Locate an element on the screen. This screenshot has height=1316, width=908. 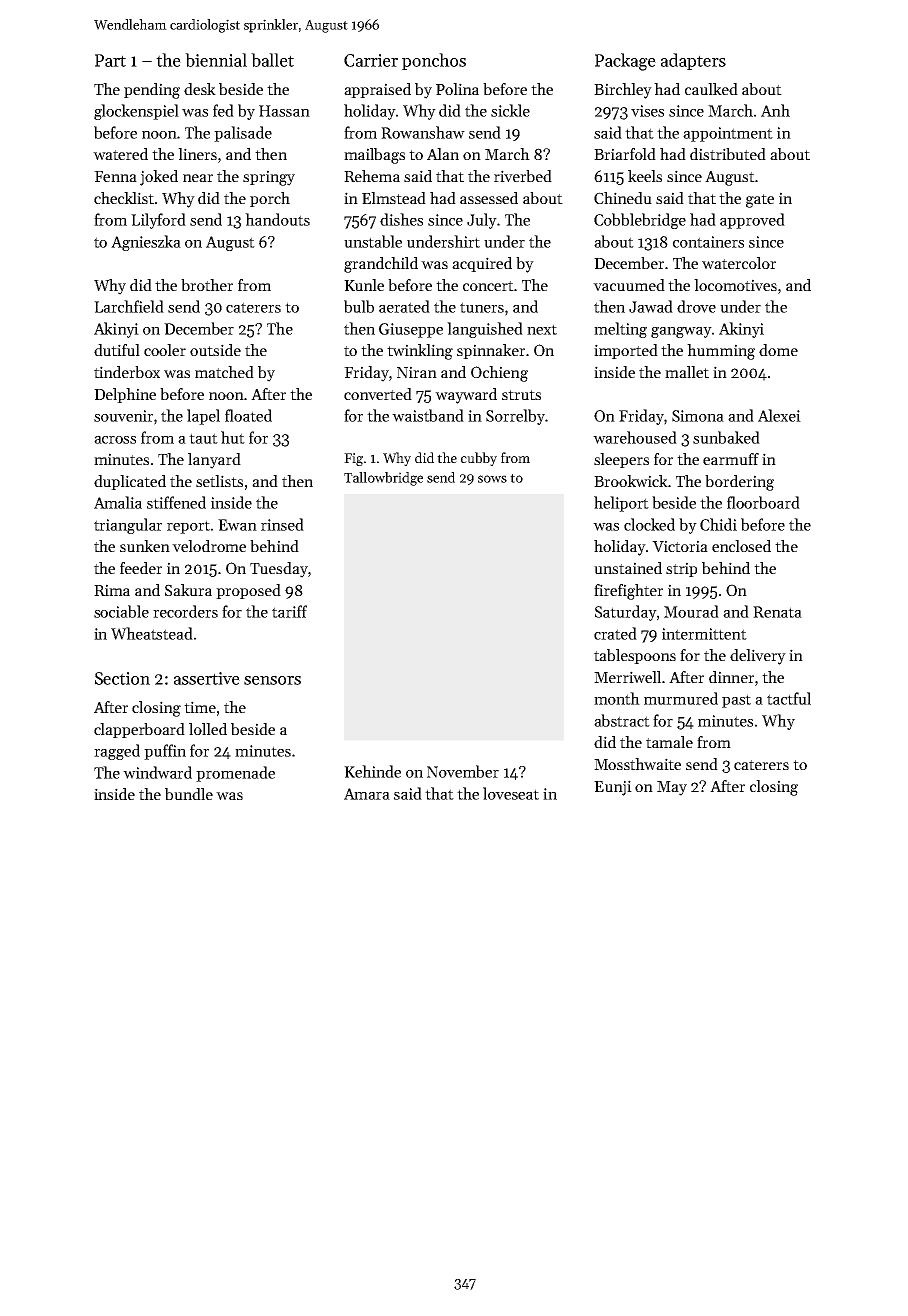
Chidi is located at coordinates (718, 524).
